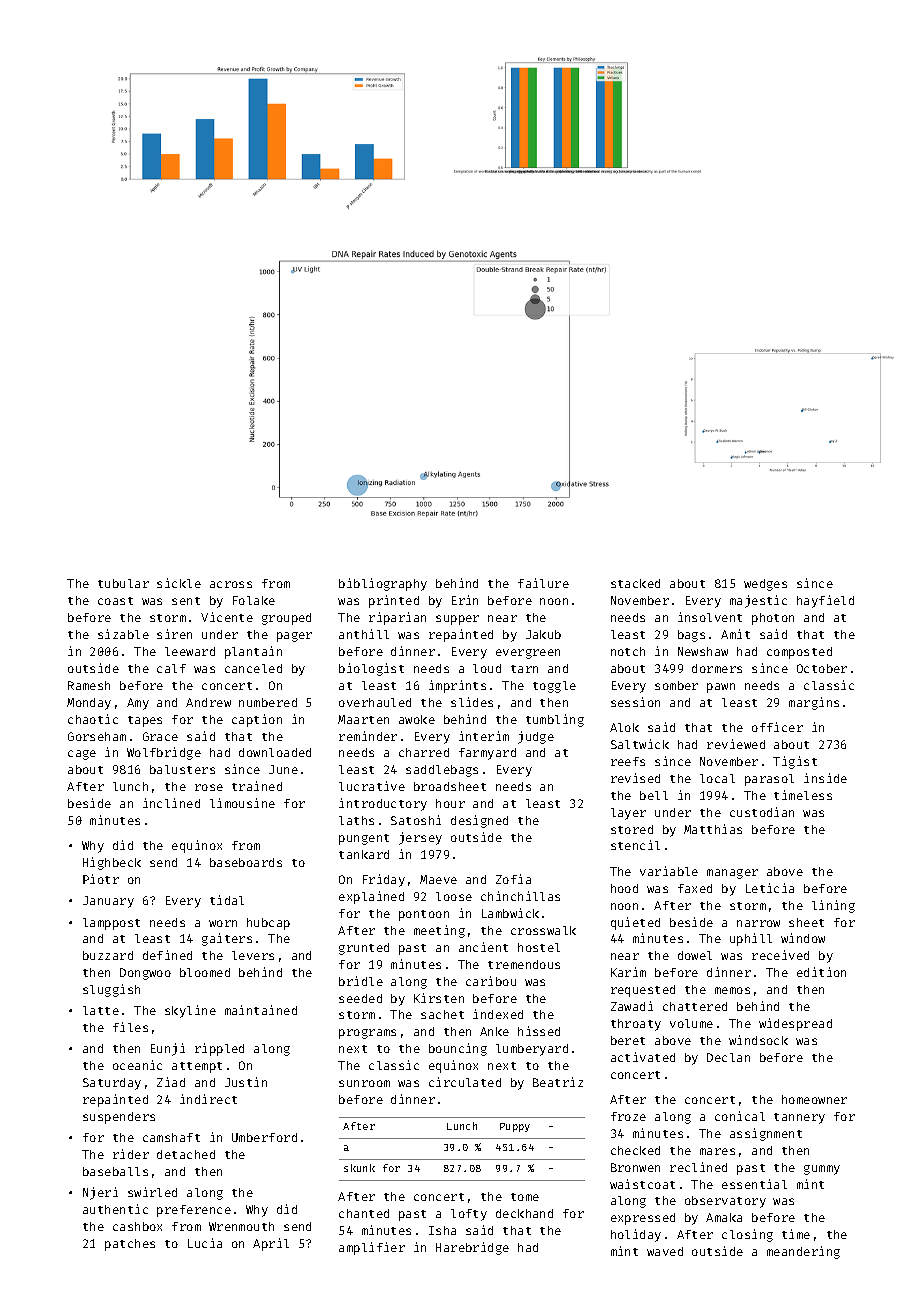 Image resolution: width=924 pixels, height=1308 pixels. Describe the element at coordinates (624, 888) in the screenshot. I see `hood` at that location.
